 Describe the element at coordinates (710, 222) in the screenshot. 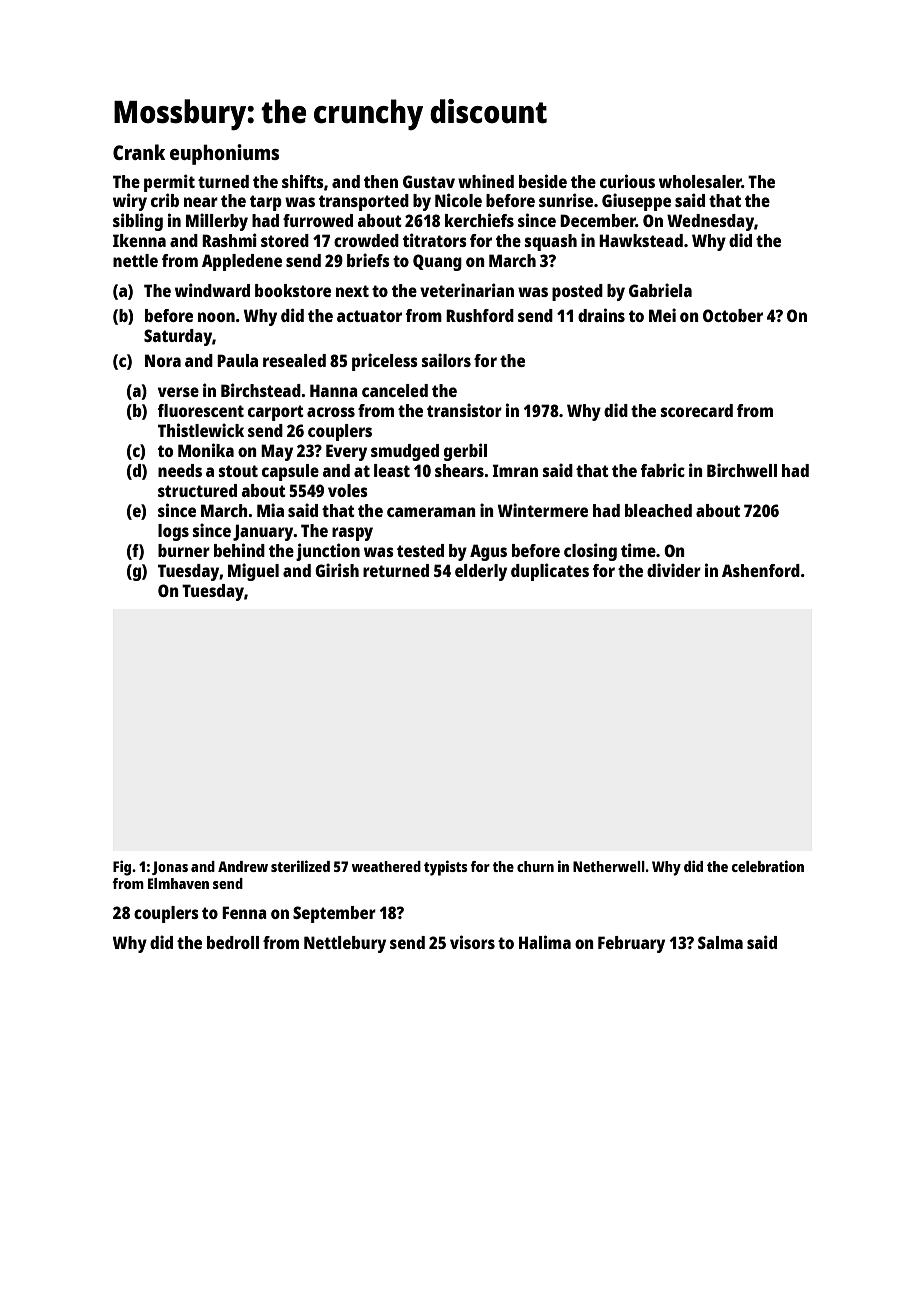

I see `Wednesday` at that location.
